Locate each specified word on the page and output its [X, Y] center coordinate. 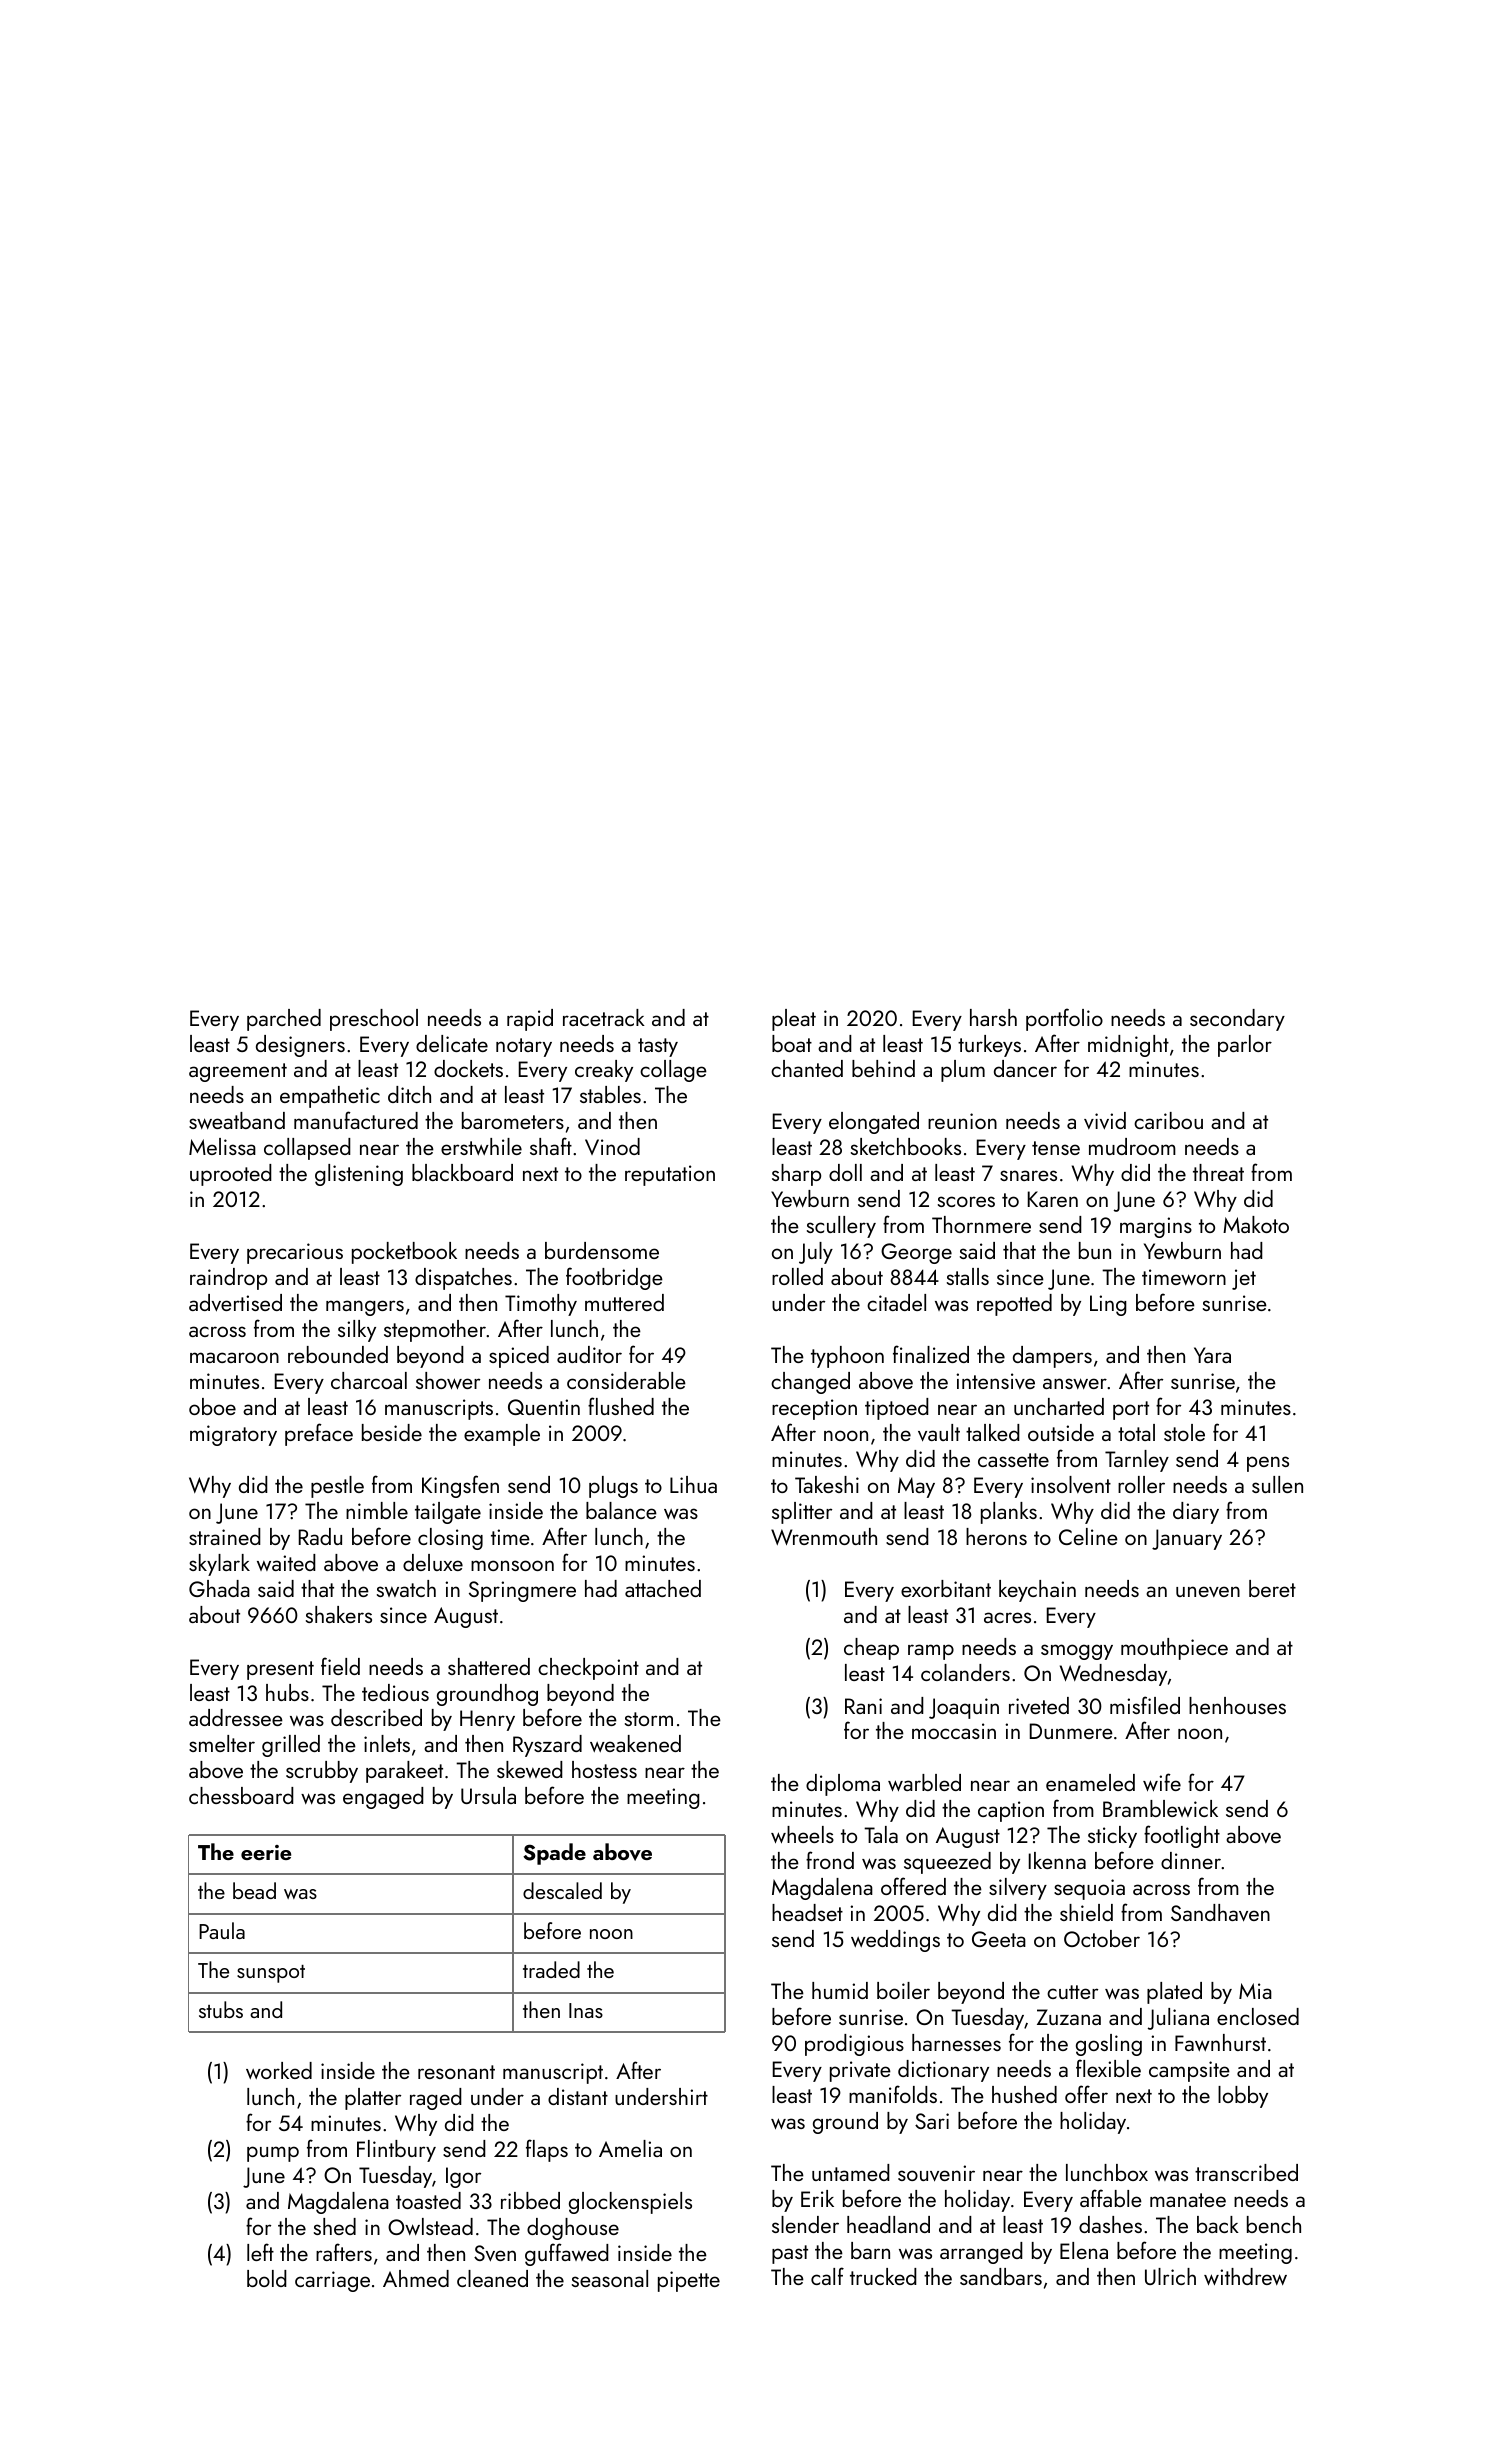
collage [673, 1071]
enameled [1090, 1782]
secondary [1237, 1020]
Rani [863, 1706]
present [280, 1670]
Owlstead [430, 2226]
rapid [530, 1020]
